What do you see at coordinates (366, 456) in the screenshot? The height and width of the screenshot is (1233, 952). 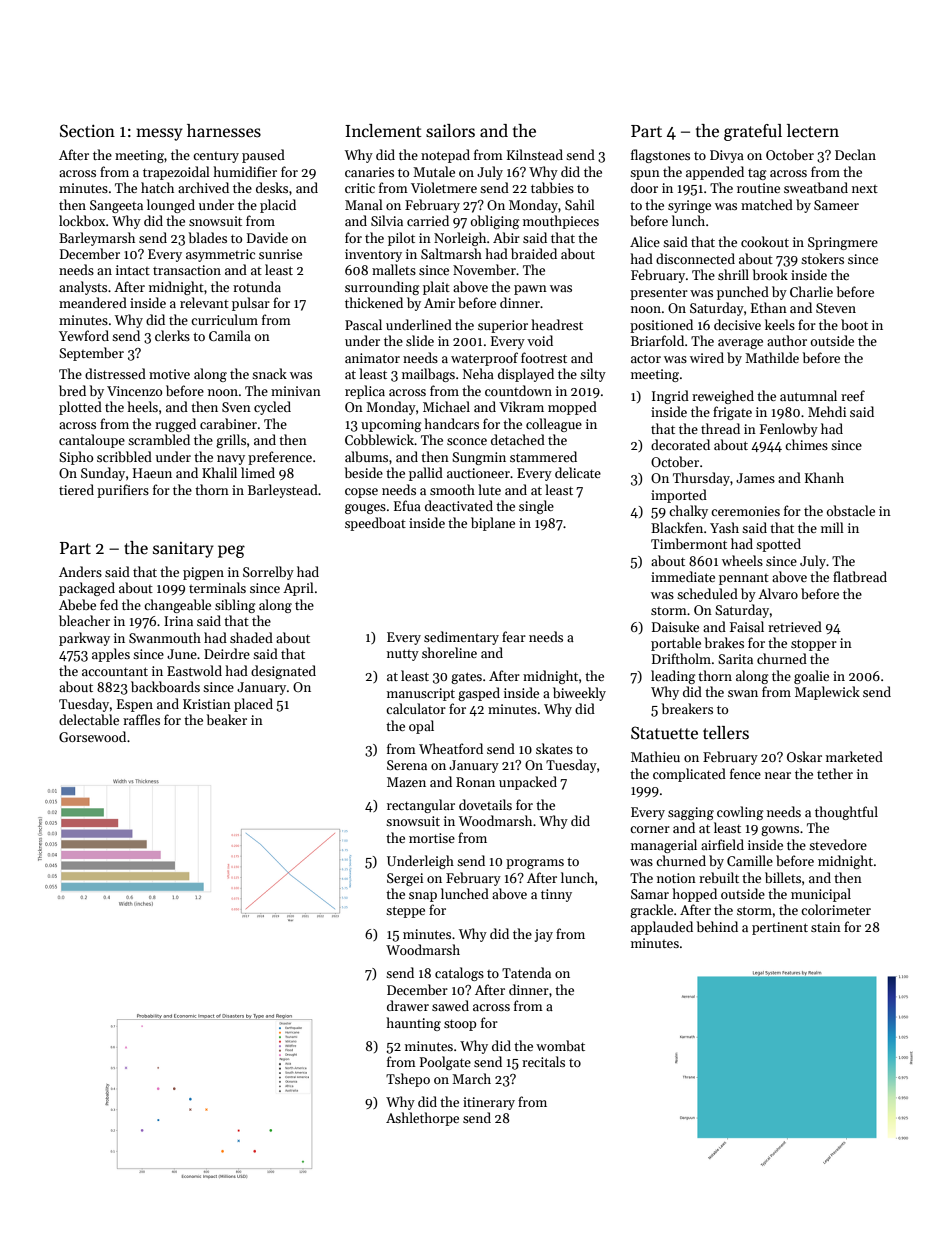 I see `albums` at bounding box center [366, 456].
